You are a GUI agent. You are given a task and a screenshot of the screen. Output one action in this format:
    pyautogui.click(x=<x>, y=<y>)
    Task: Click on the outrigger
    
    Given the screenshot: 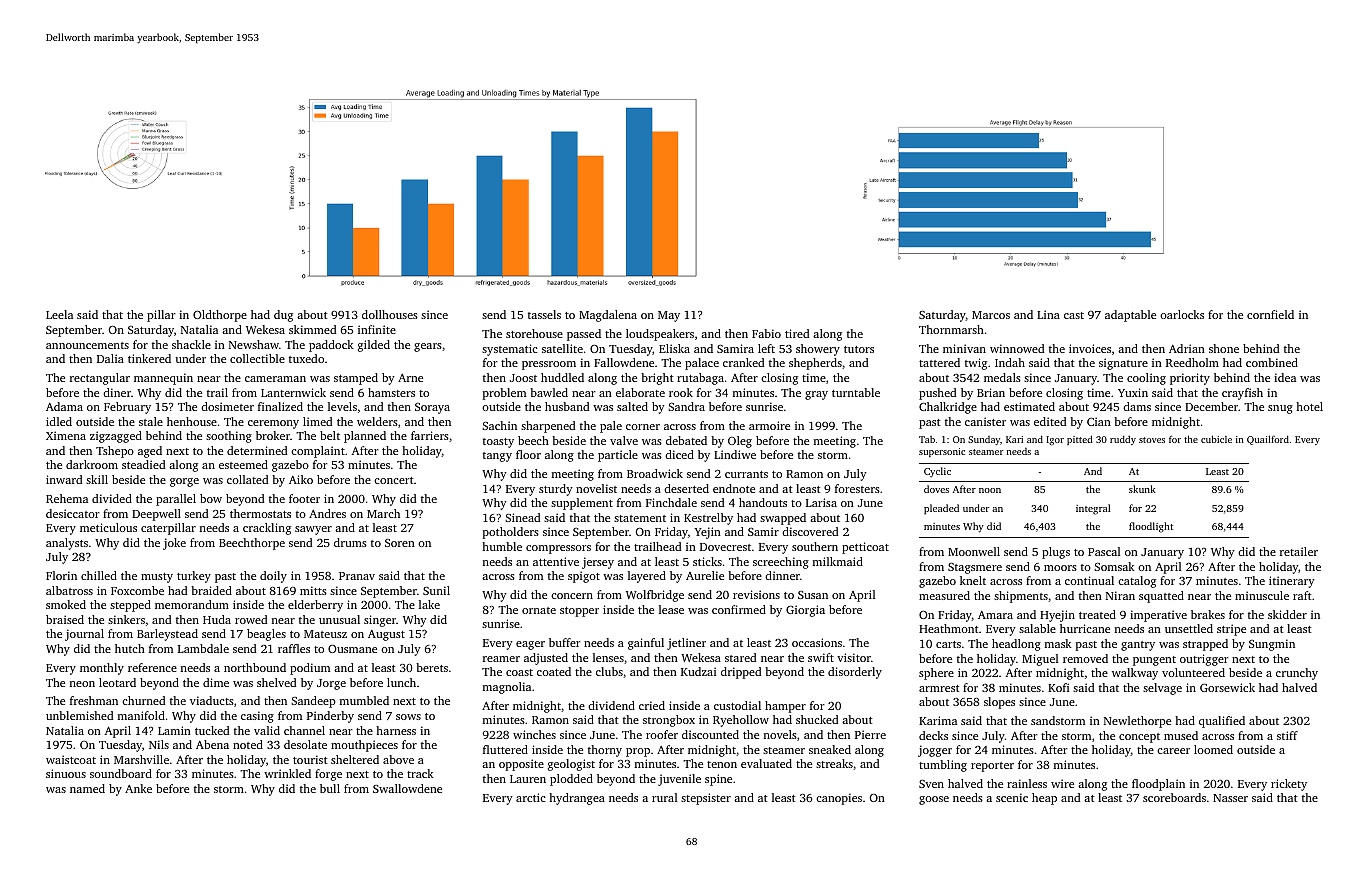 What is the action you would take?
    pyautogui.click(x=1204, y=660)
